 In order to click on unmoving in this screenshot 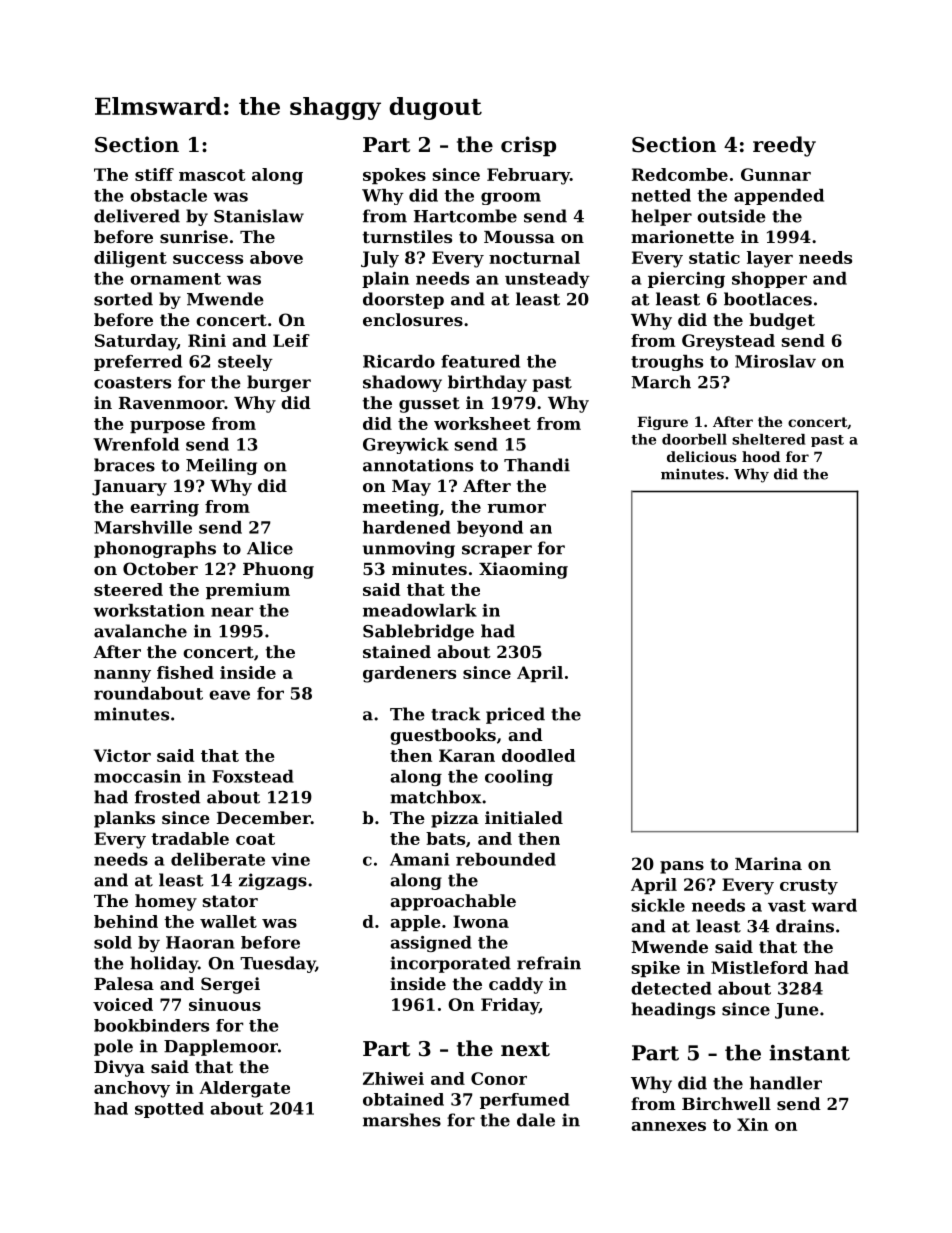, I will do `click(409, 549)`.
